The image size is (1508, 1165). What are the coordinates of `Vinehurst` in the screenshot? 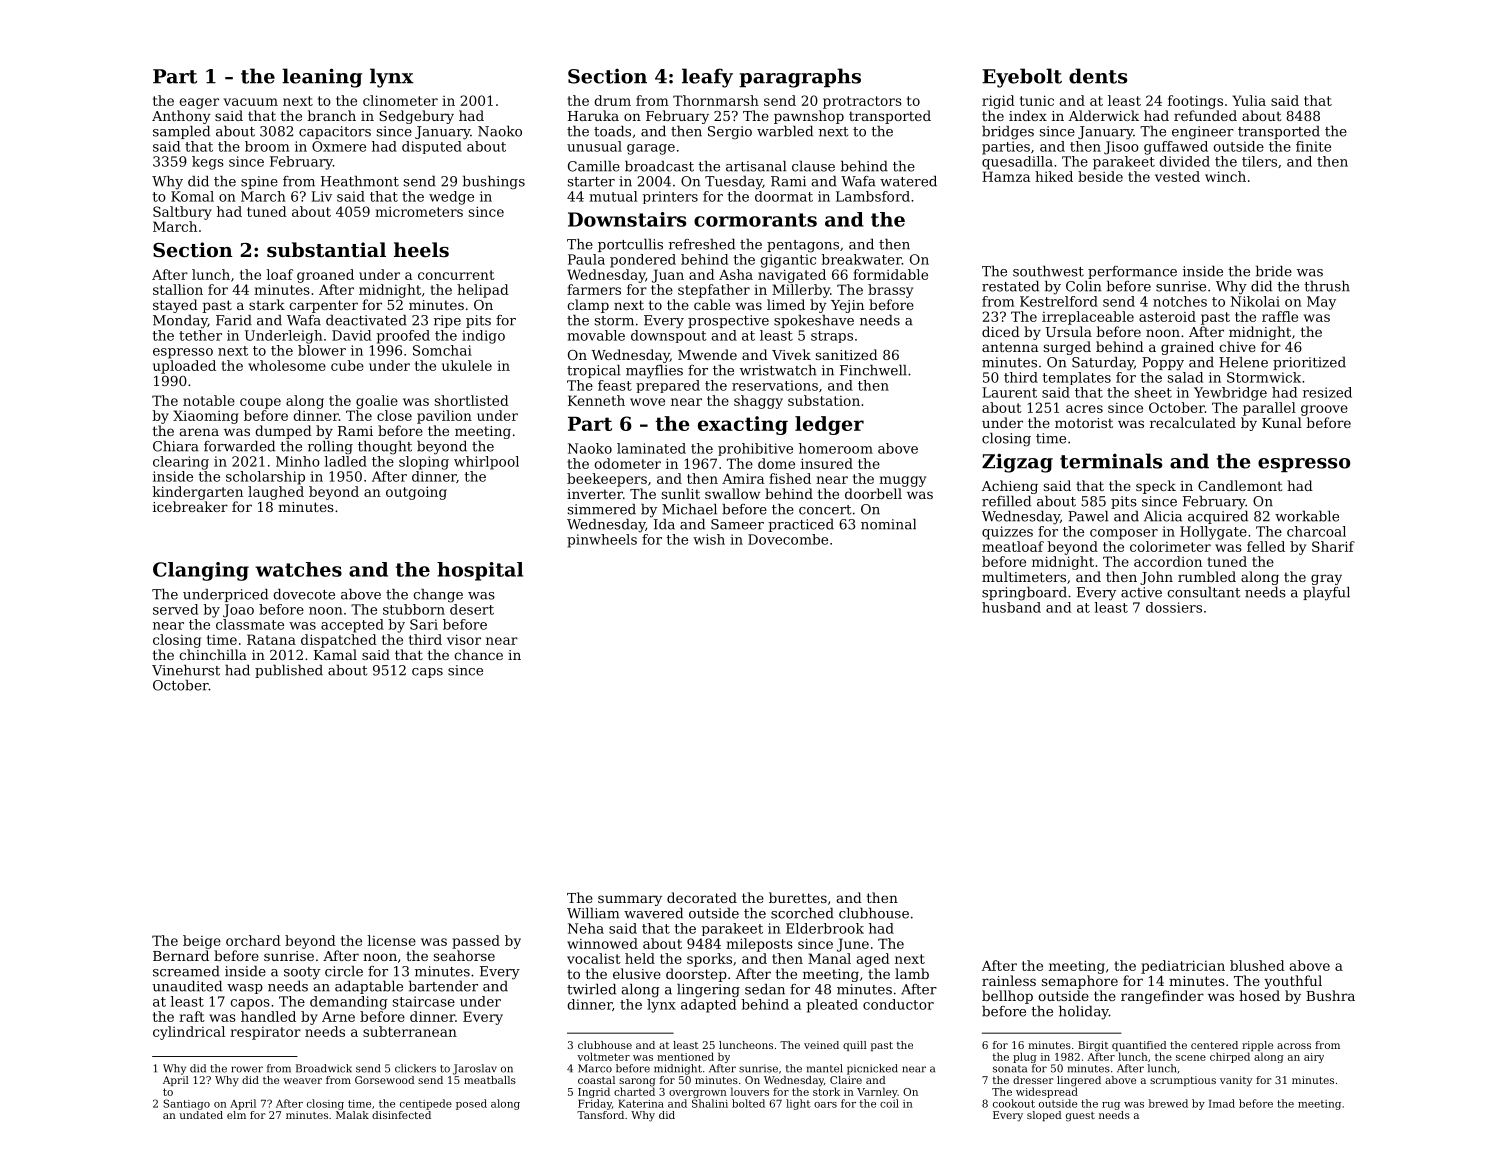 It's located at (186, 670).
